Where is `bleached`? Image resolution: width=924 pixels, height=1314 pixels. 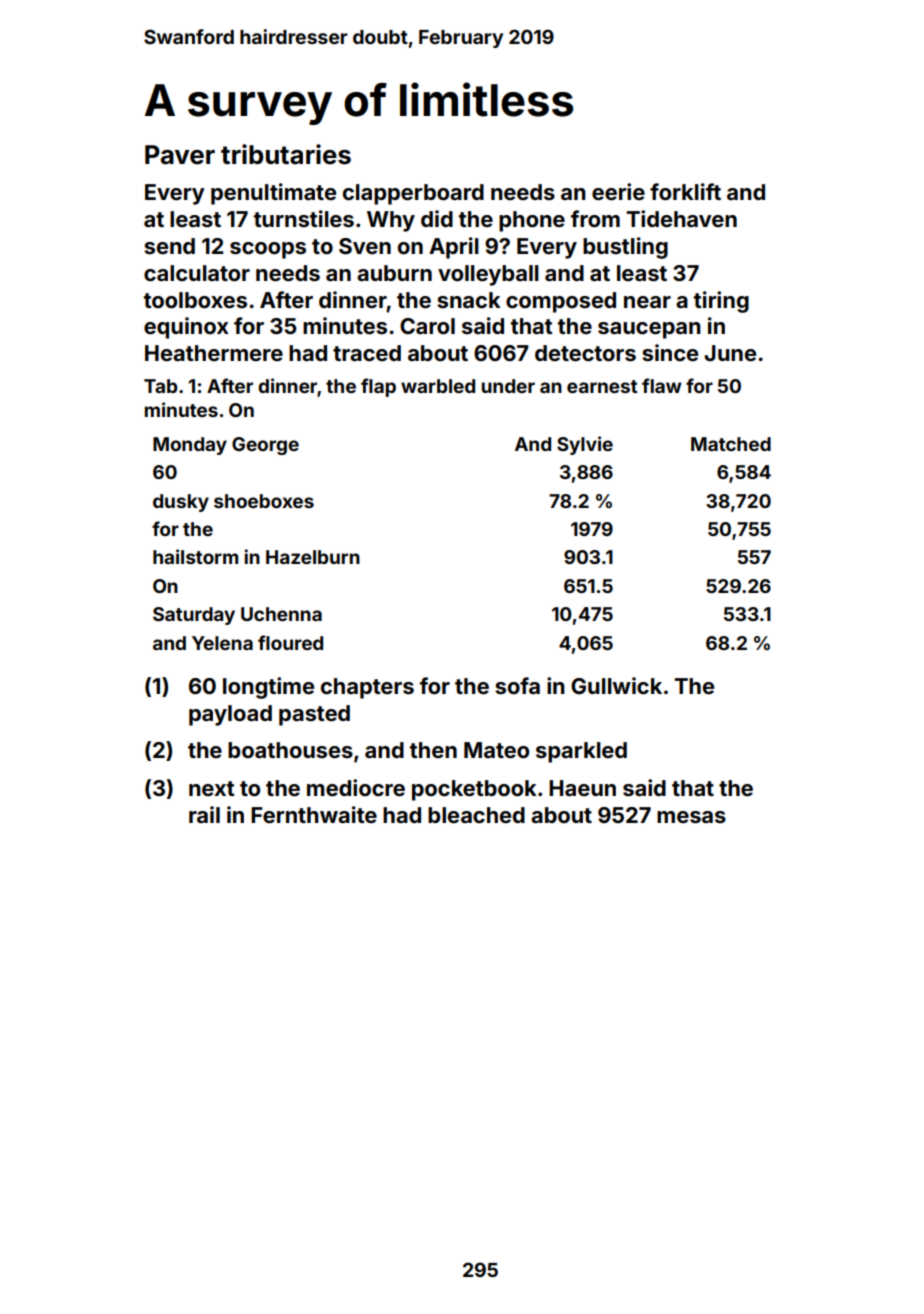
bleached is located at coordinates (476, 815).
